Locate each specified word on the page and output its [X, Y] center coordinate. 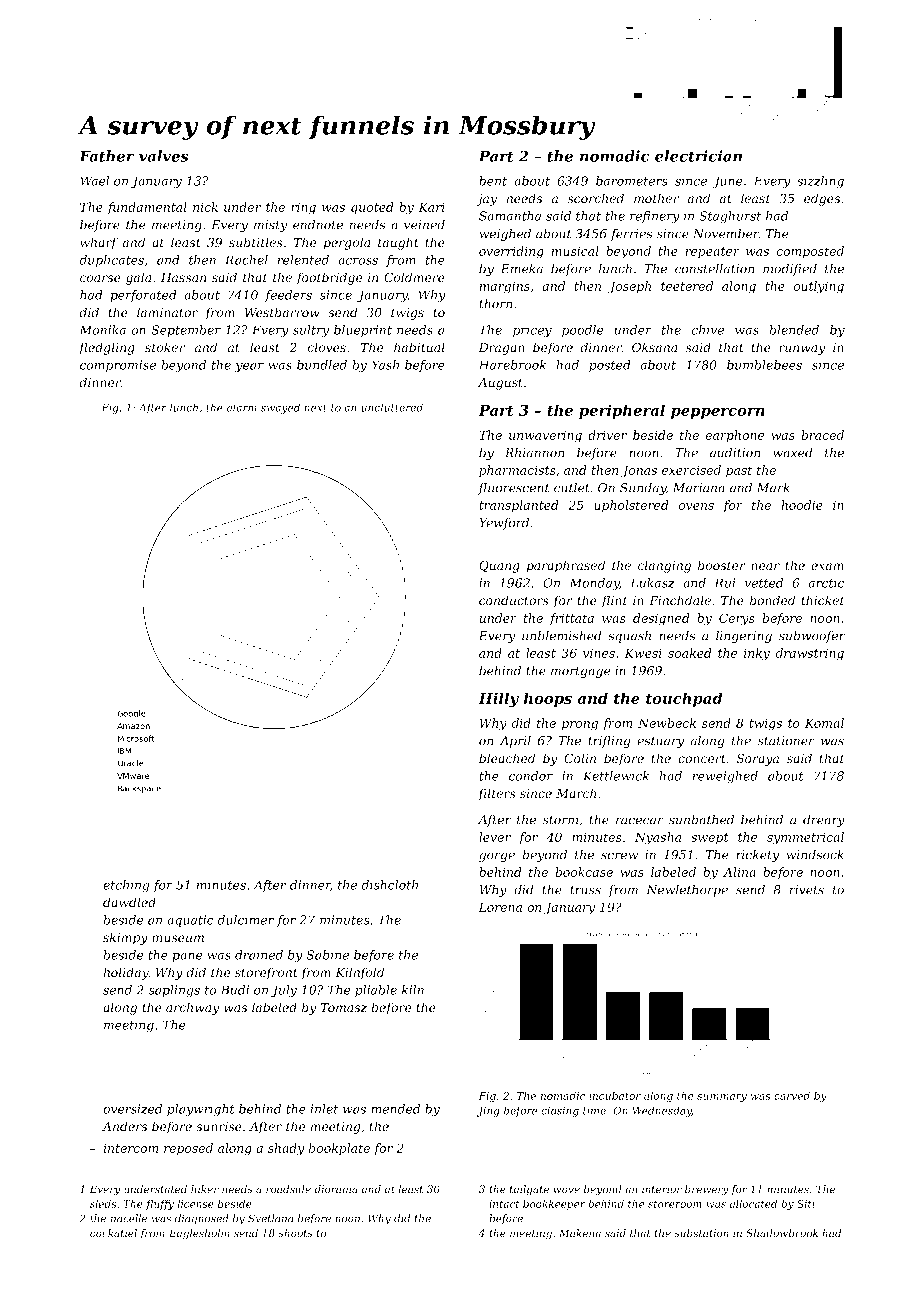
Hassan [184, 278]
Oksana [654, 347]
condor [531, 776]
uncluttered [392, 407]
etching [126, 886]
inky [757, 654]
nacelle [129, 1218]
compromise [118, 366]
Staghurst [730, 217]
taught [398, 243]
